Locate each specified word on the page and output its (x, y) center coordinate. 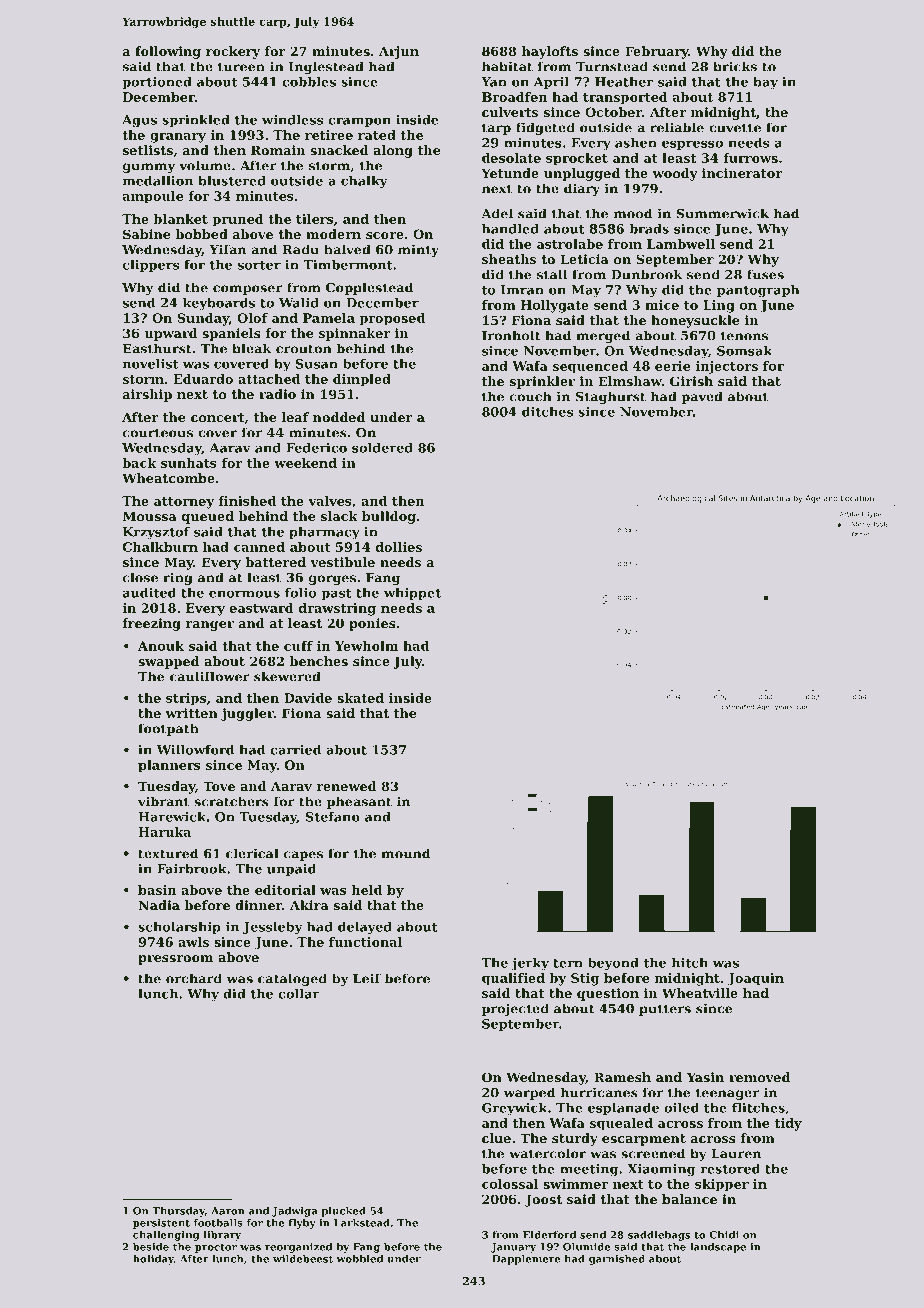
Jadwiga (295, 1212)
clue (496, 1138)
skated (360, 698)
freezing (152, 624)
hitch (690, 963)
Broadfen (514, 97)
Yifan (227, 249)
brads (649, 229)
